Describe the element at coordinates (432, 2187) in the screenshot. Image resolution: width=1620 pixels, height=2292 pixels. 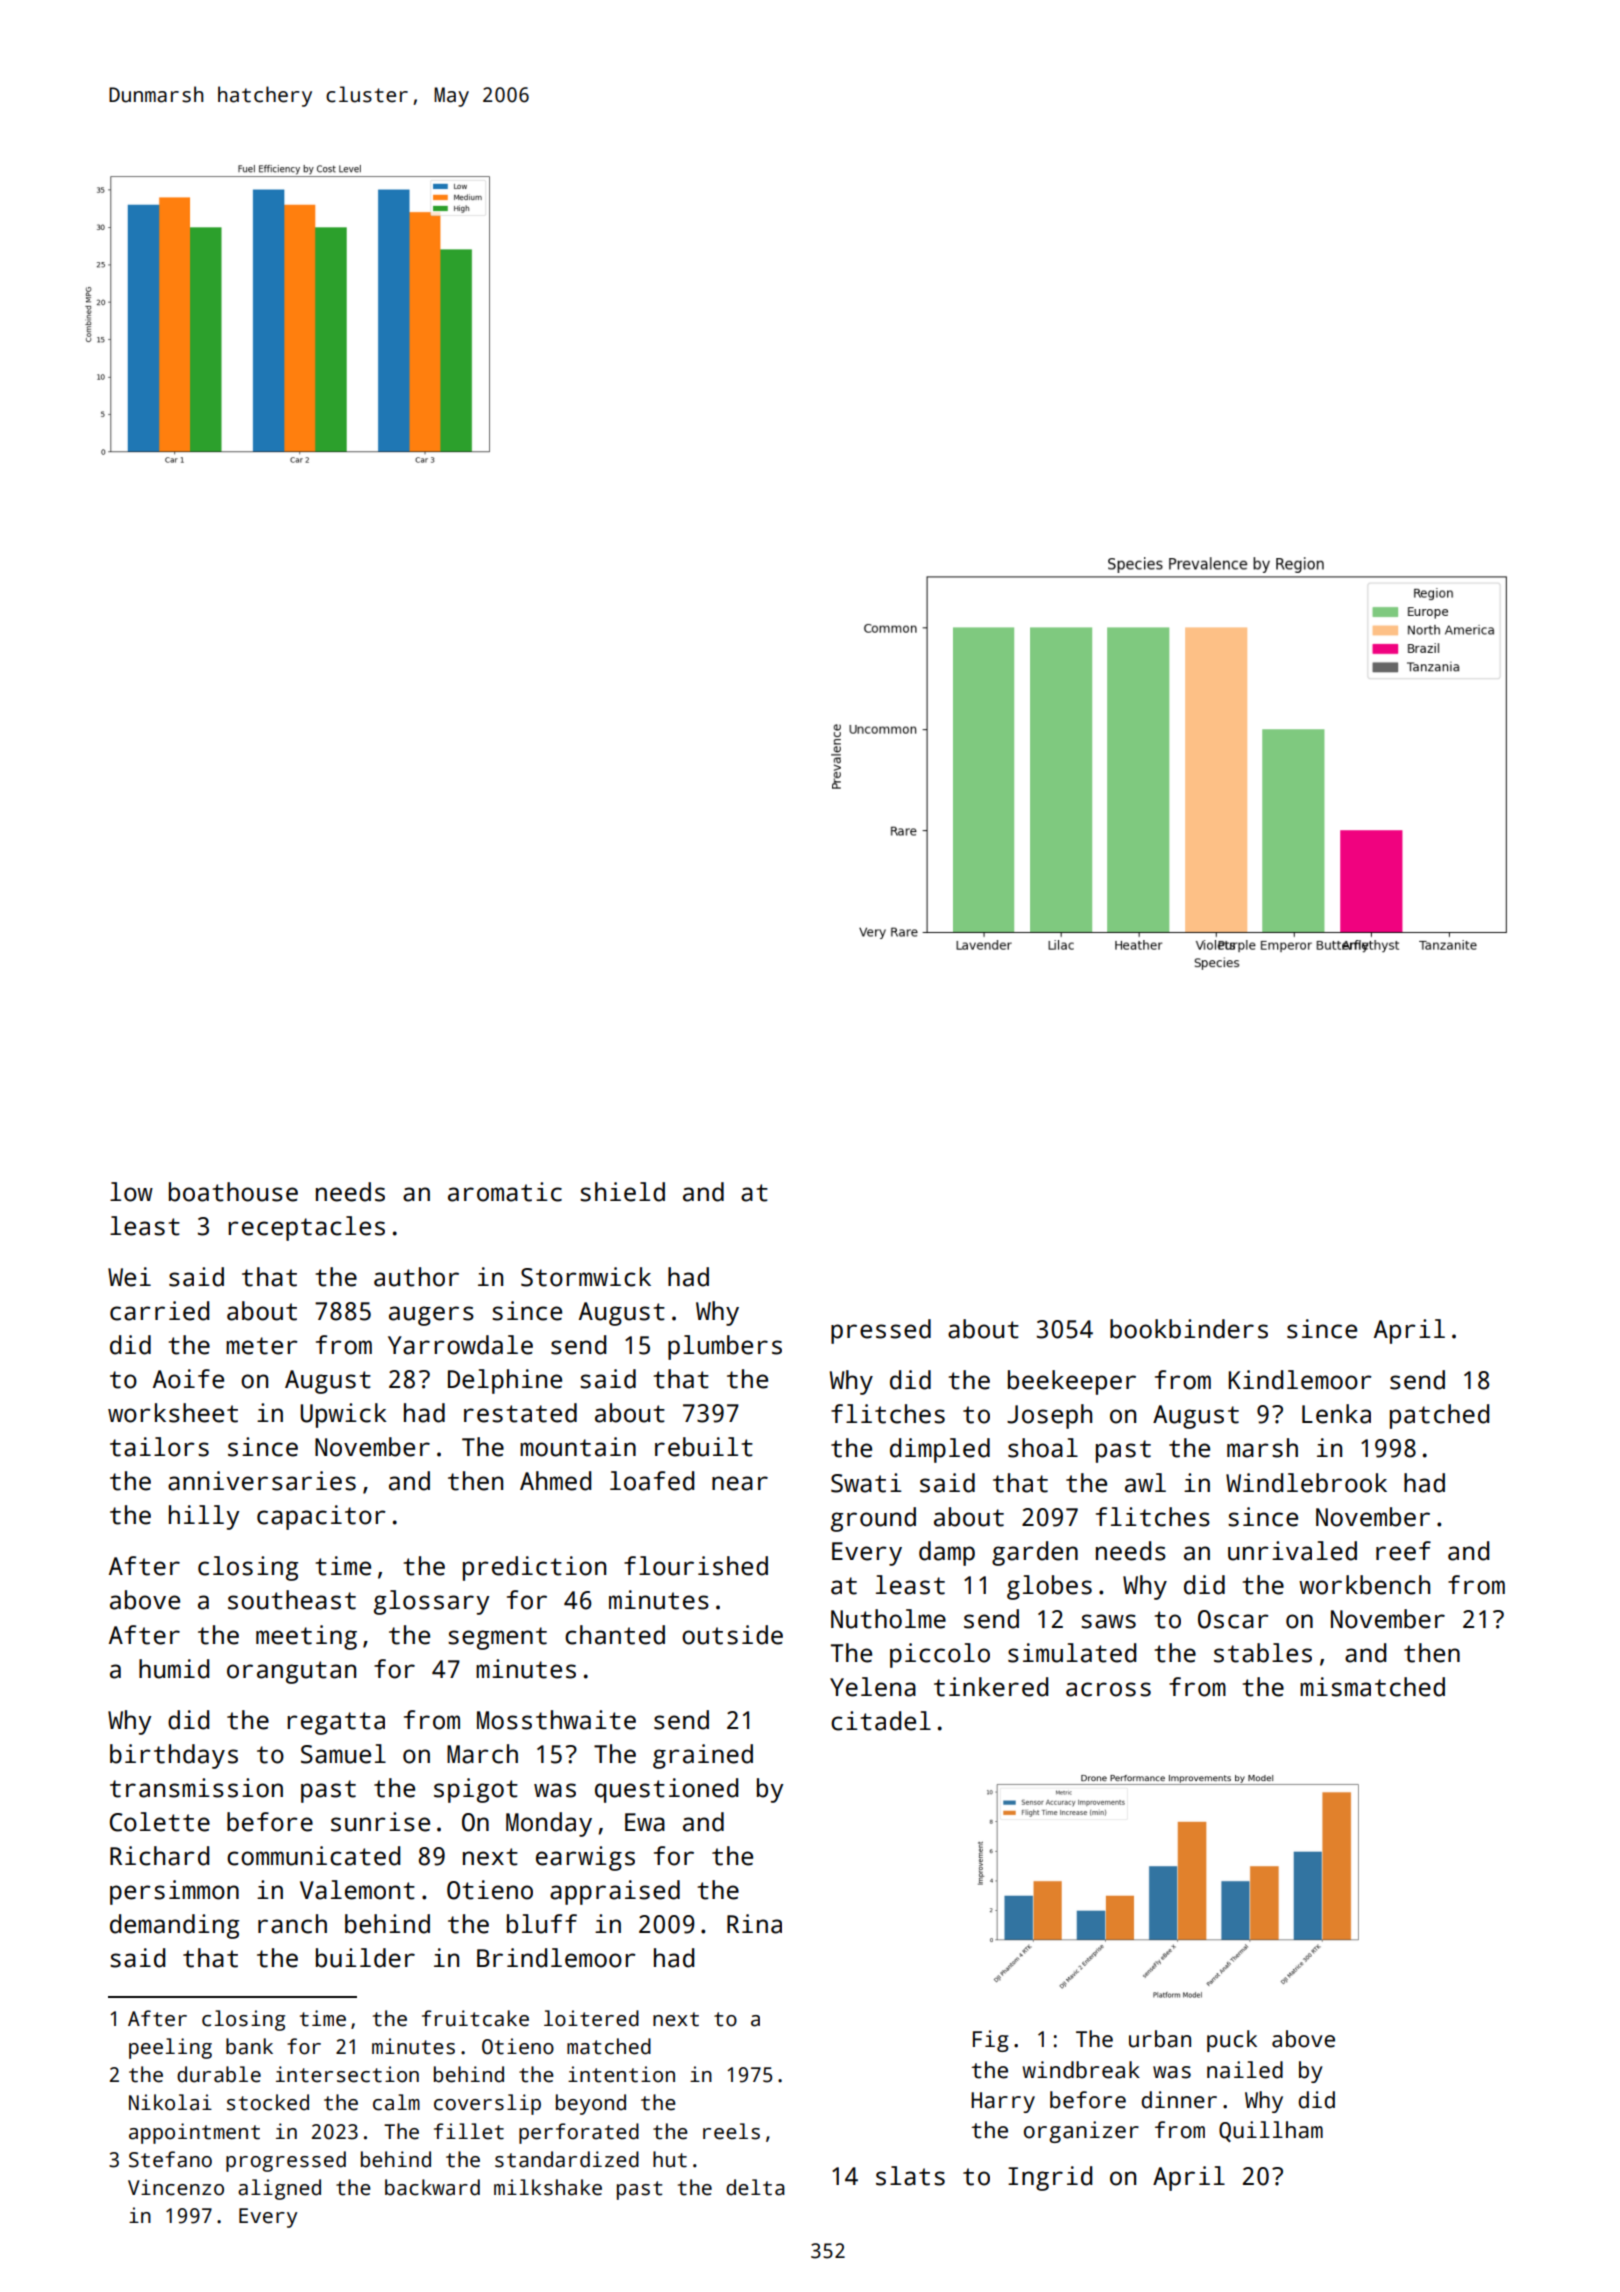
I see `backward` at that location.
